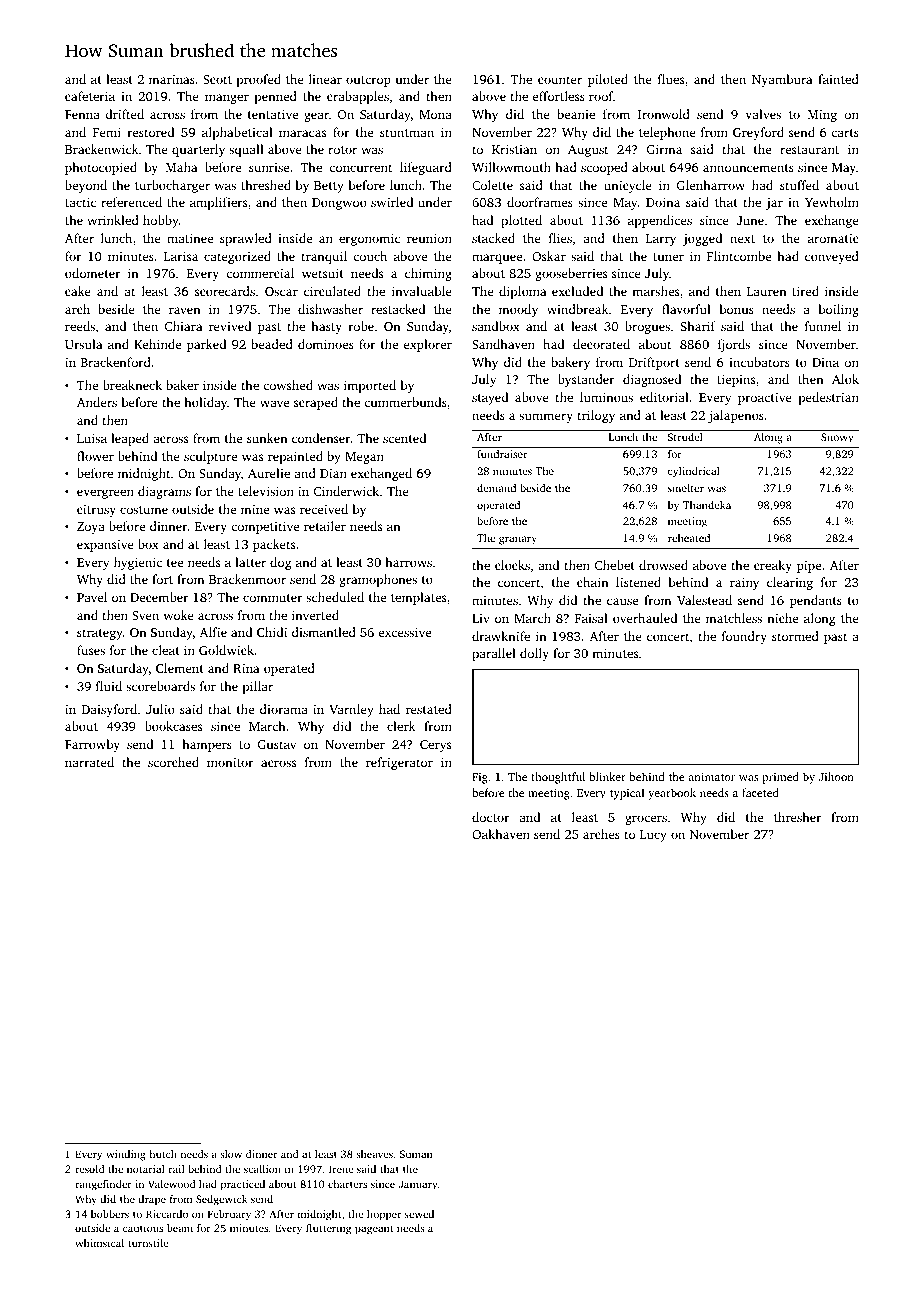  I want to click on bystander, so click(586, 380).
